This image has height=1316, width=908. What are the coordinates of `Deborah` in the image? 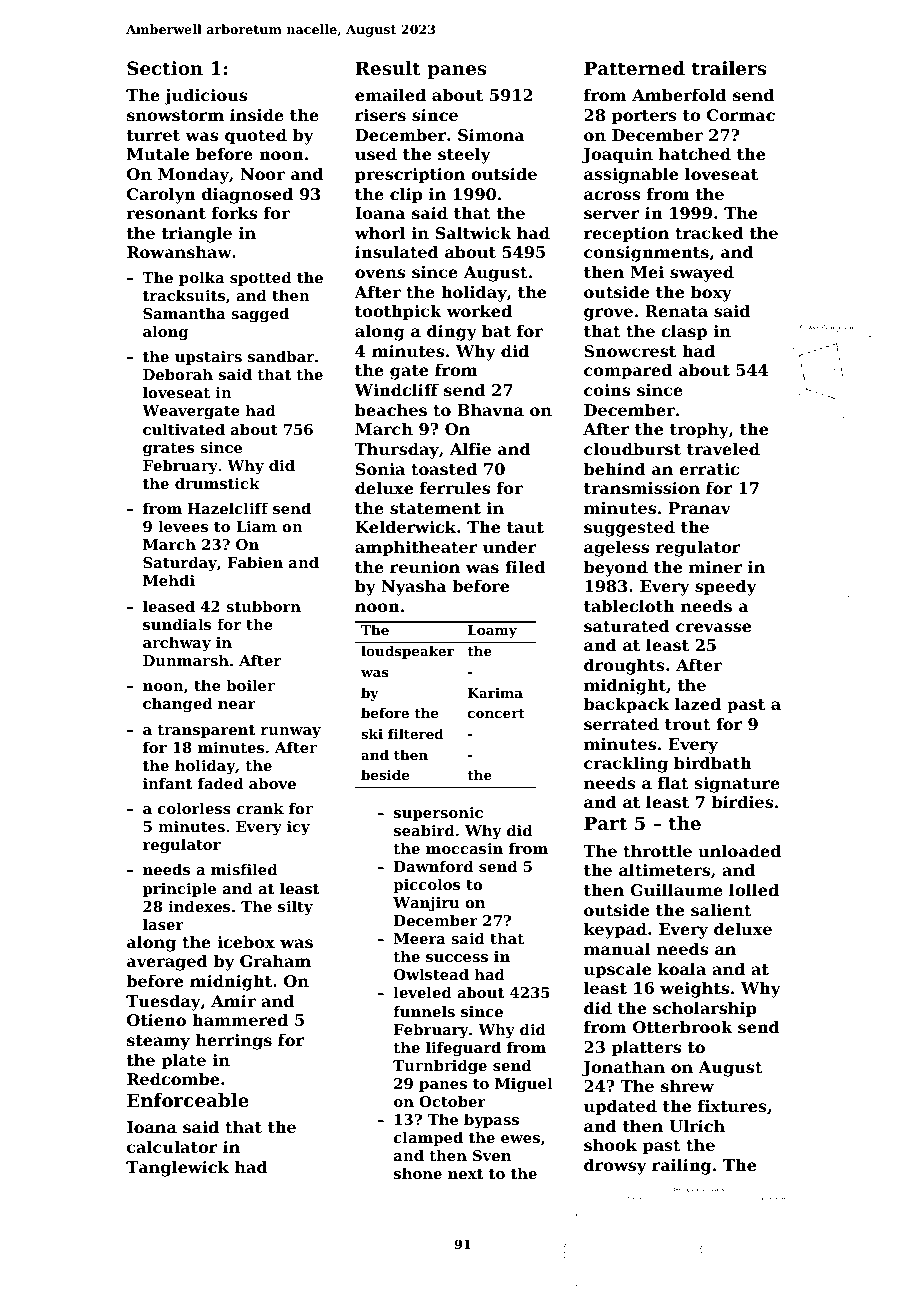 It's located at (178, 374).
